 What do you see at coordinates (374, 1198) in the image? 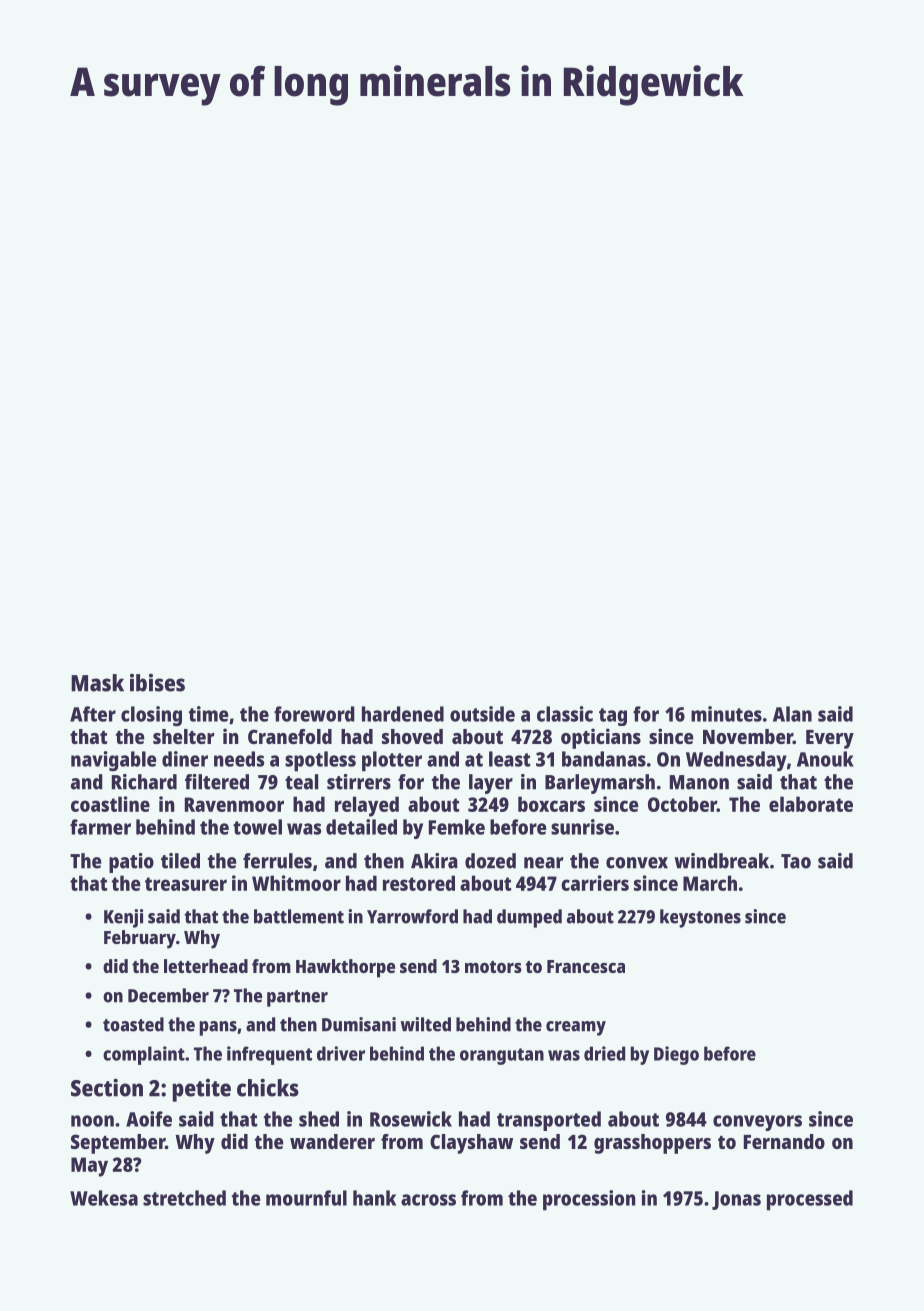
I see `hank` at bounding box center [374, 1198].
